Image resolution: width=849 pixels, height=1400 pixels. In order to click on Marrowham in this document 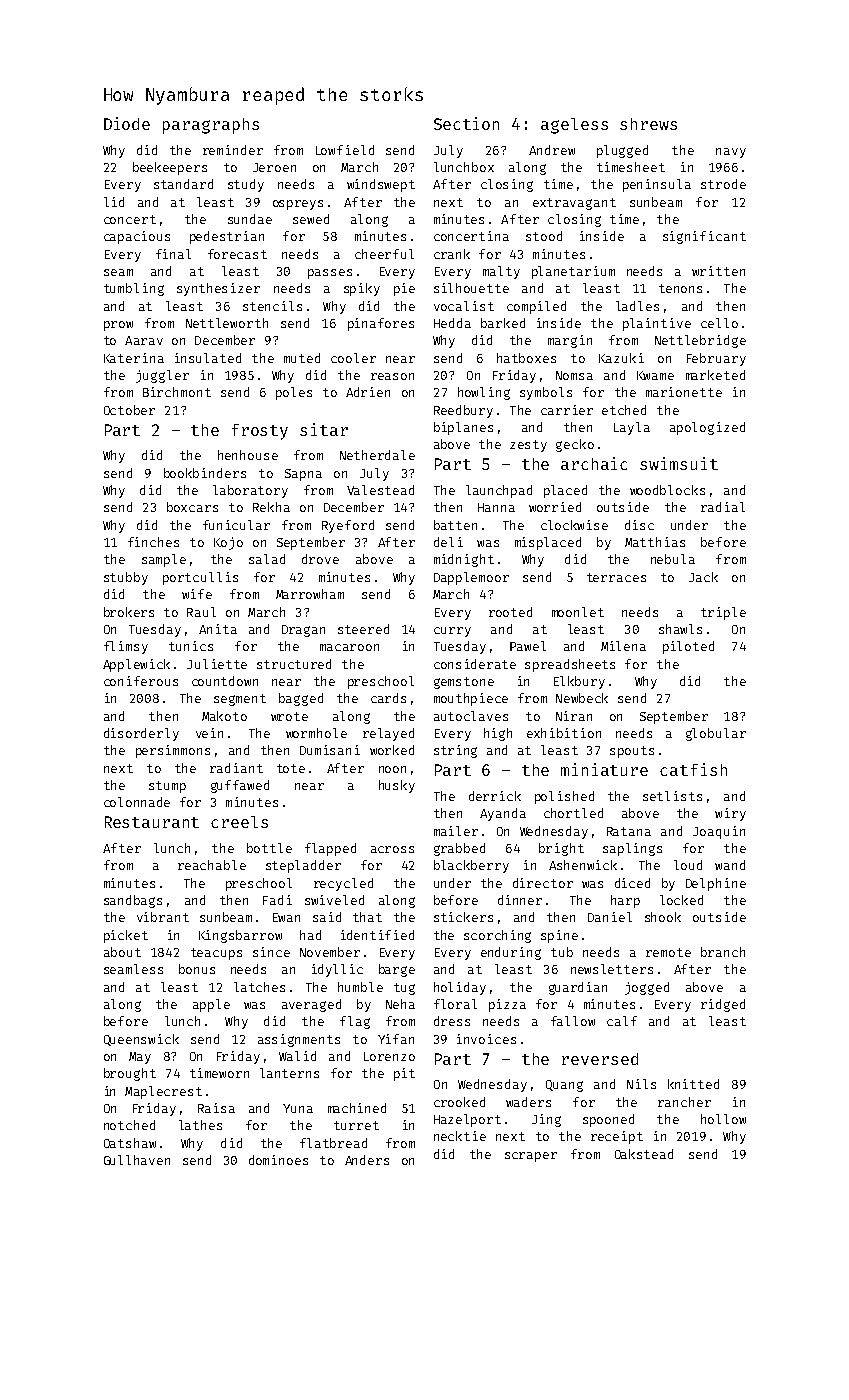, I will do `click(310, 594)`.
